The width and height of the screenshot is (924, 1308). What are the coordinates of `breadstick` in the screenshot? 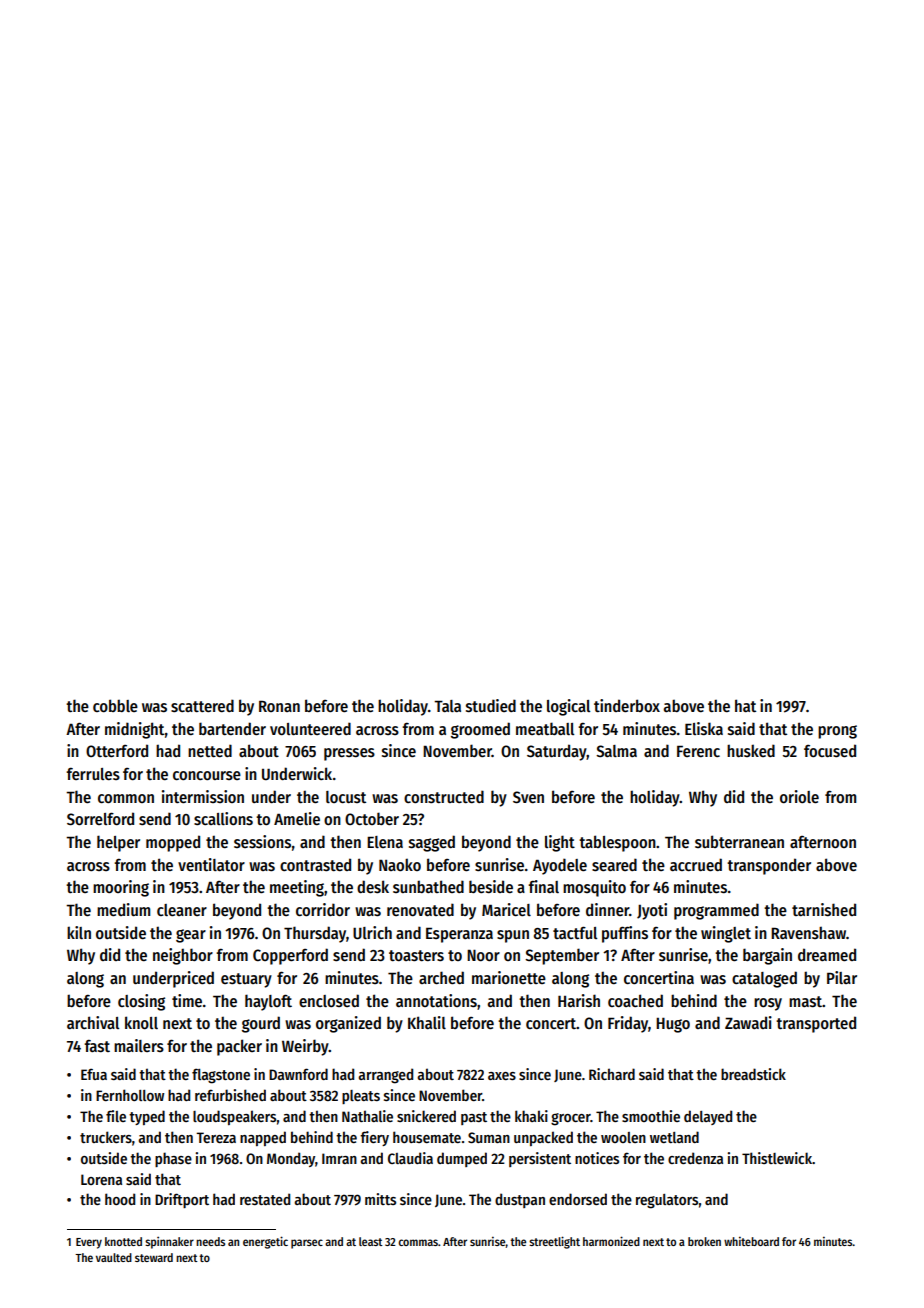 It's located at (753, 1074).
